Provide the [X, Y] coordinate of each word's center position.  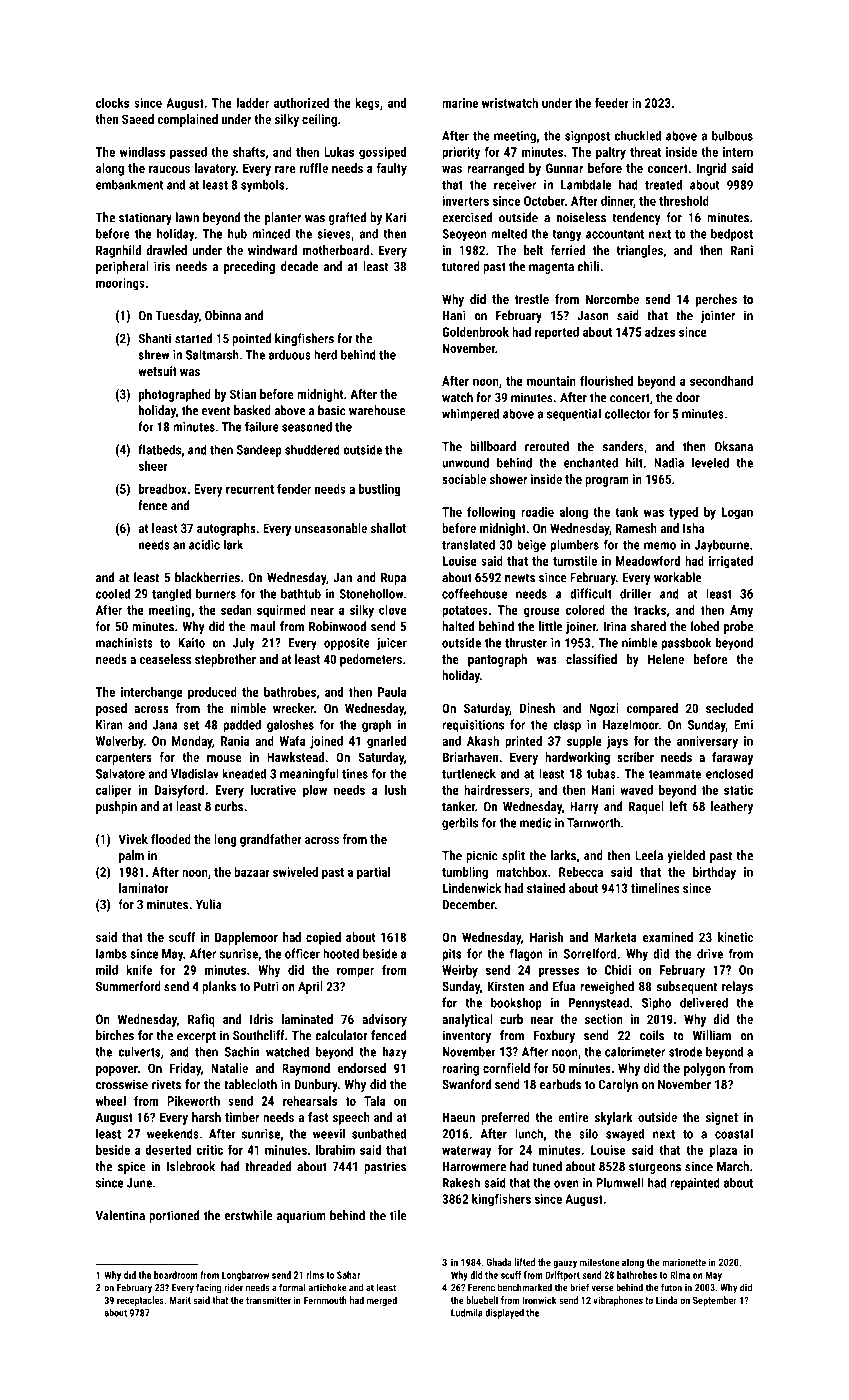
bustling [379, 490]
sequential [574, 414]
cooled [113, 593]
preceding [249, 267]
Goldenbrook [475, 332]
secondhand [721, 381]
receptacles [140, 1301]
